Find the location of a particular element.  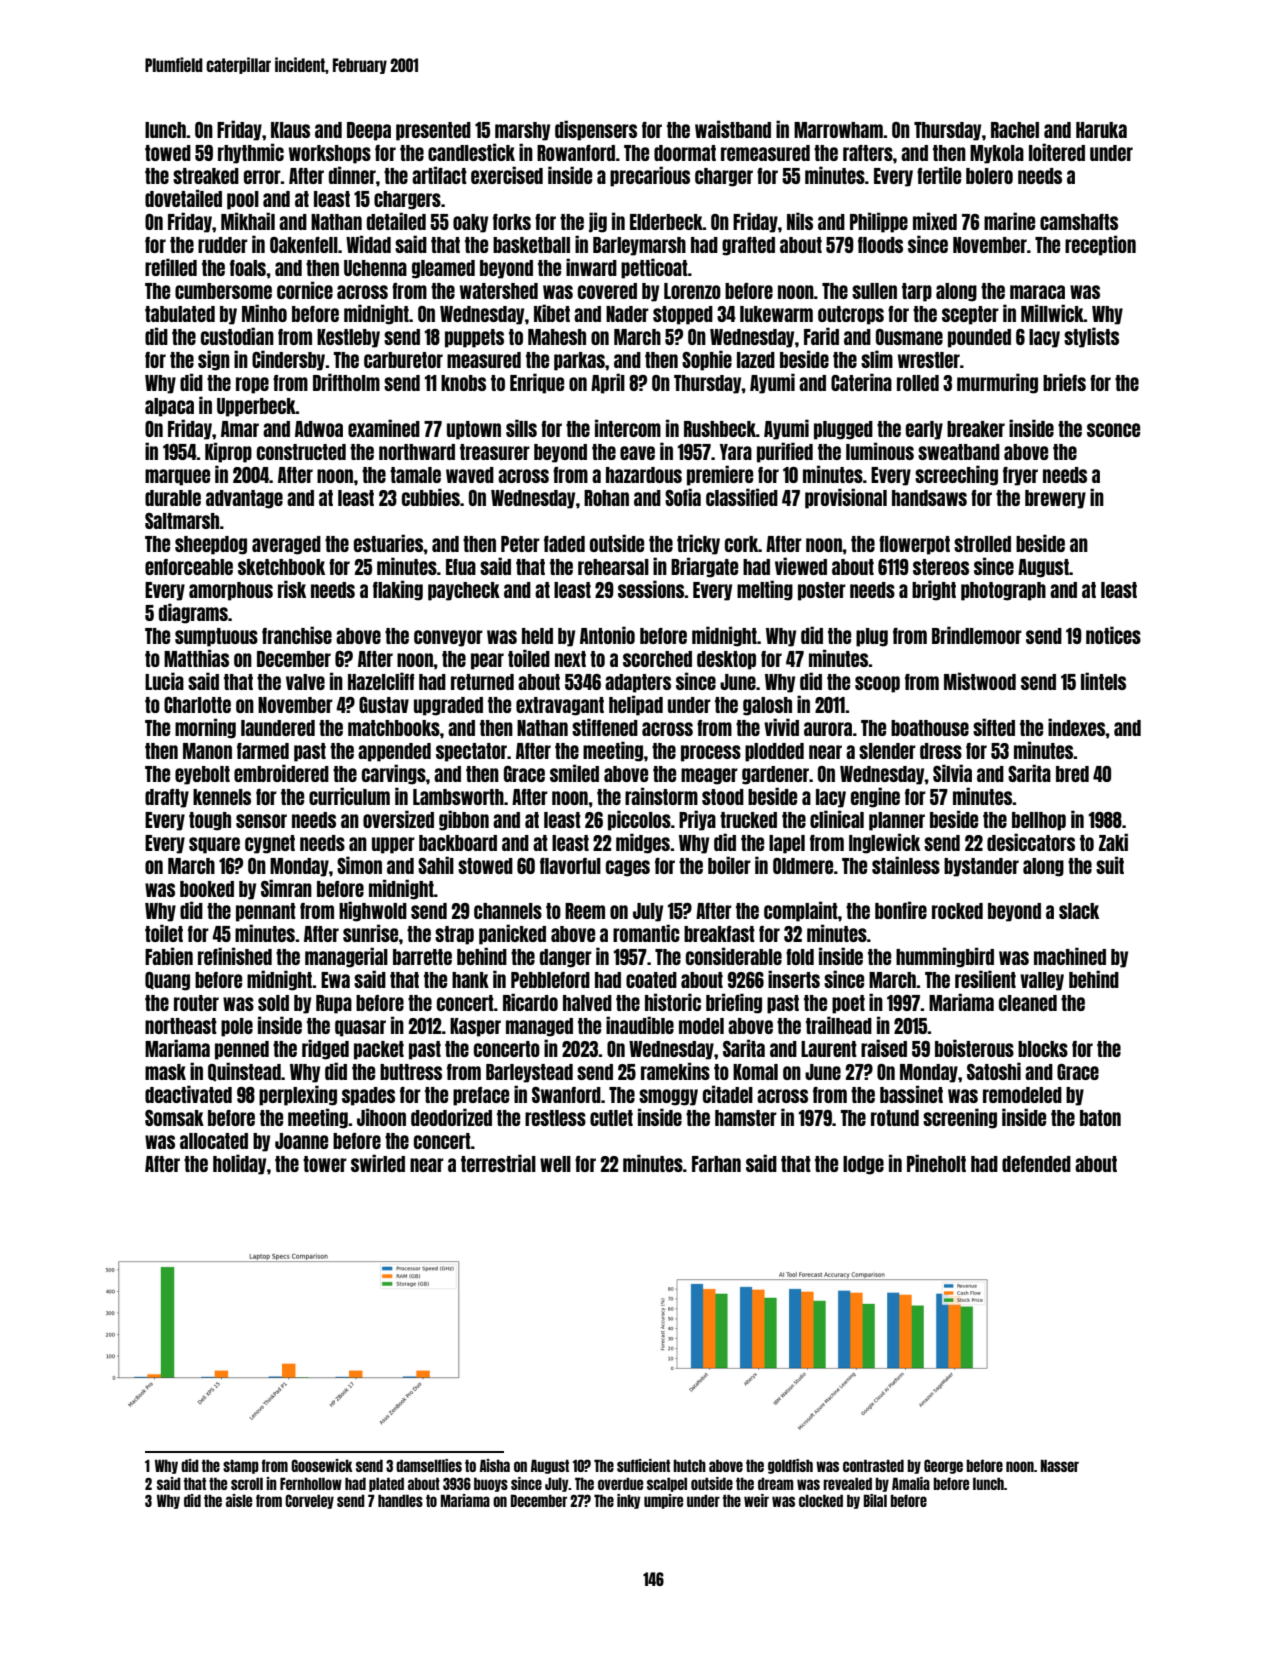

workshops is located at coordinates (330, 154).
